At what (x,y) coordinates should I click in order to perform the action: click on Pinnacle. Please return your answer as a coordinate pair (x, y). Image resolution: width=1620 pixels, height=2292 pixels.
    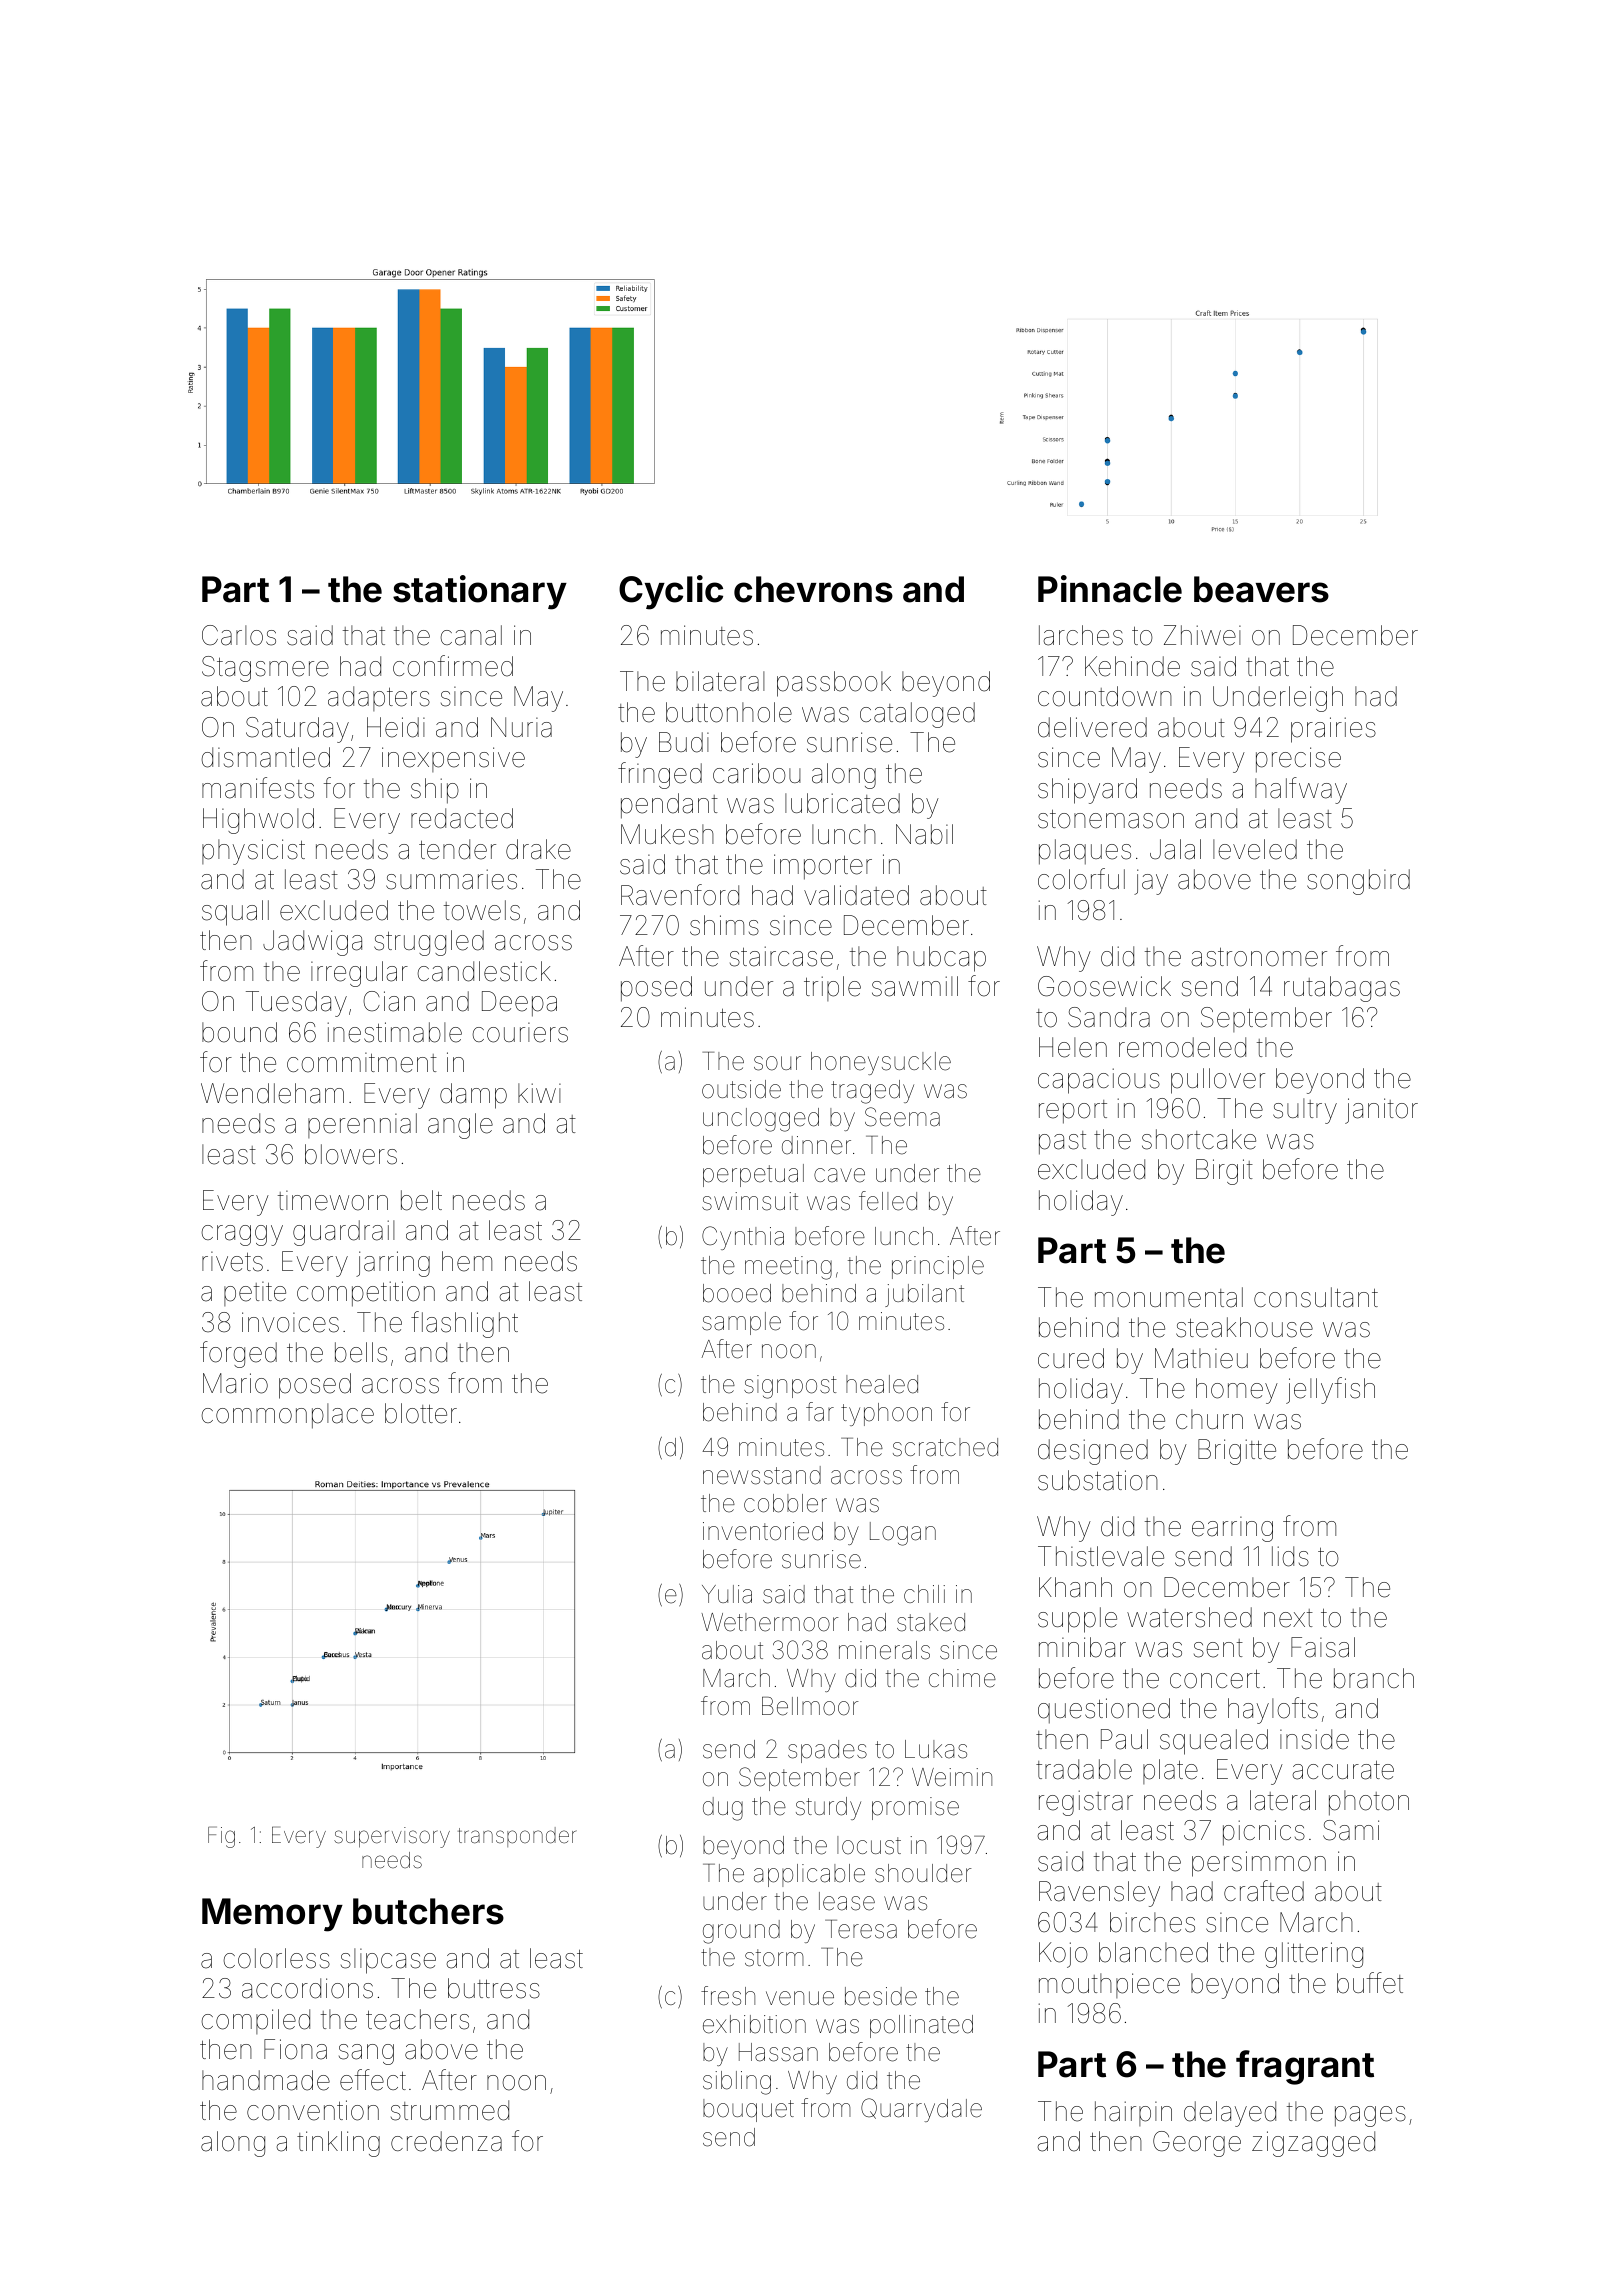
    Looking at the image, I should click on (1110, 589).
